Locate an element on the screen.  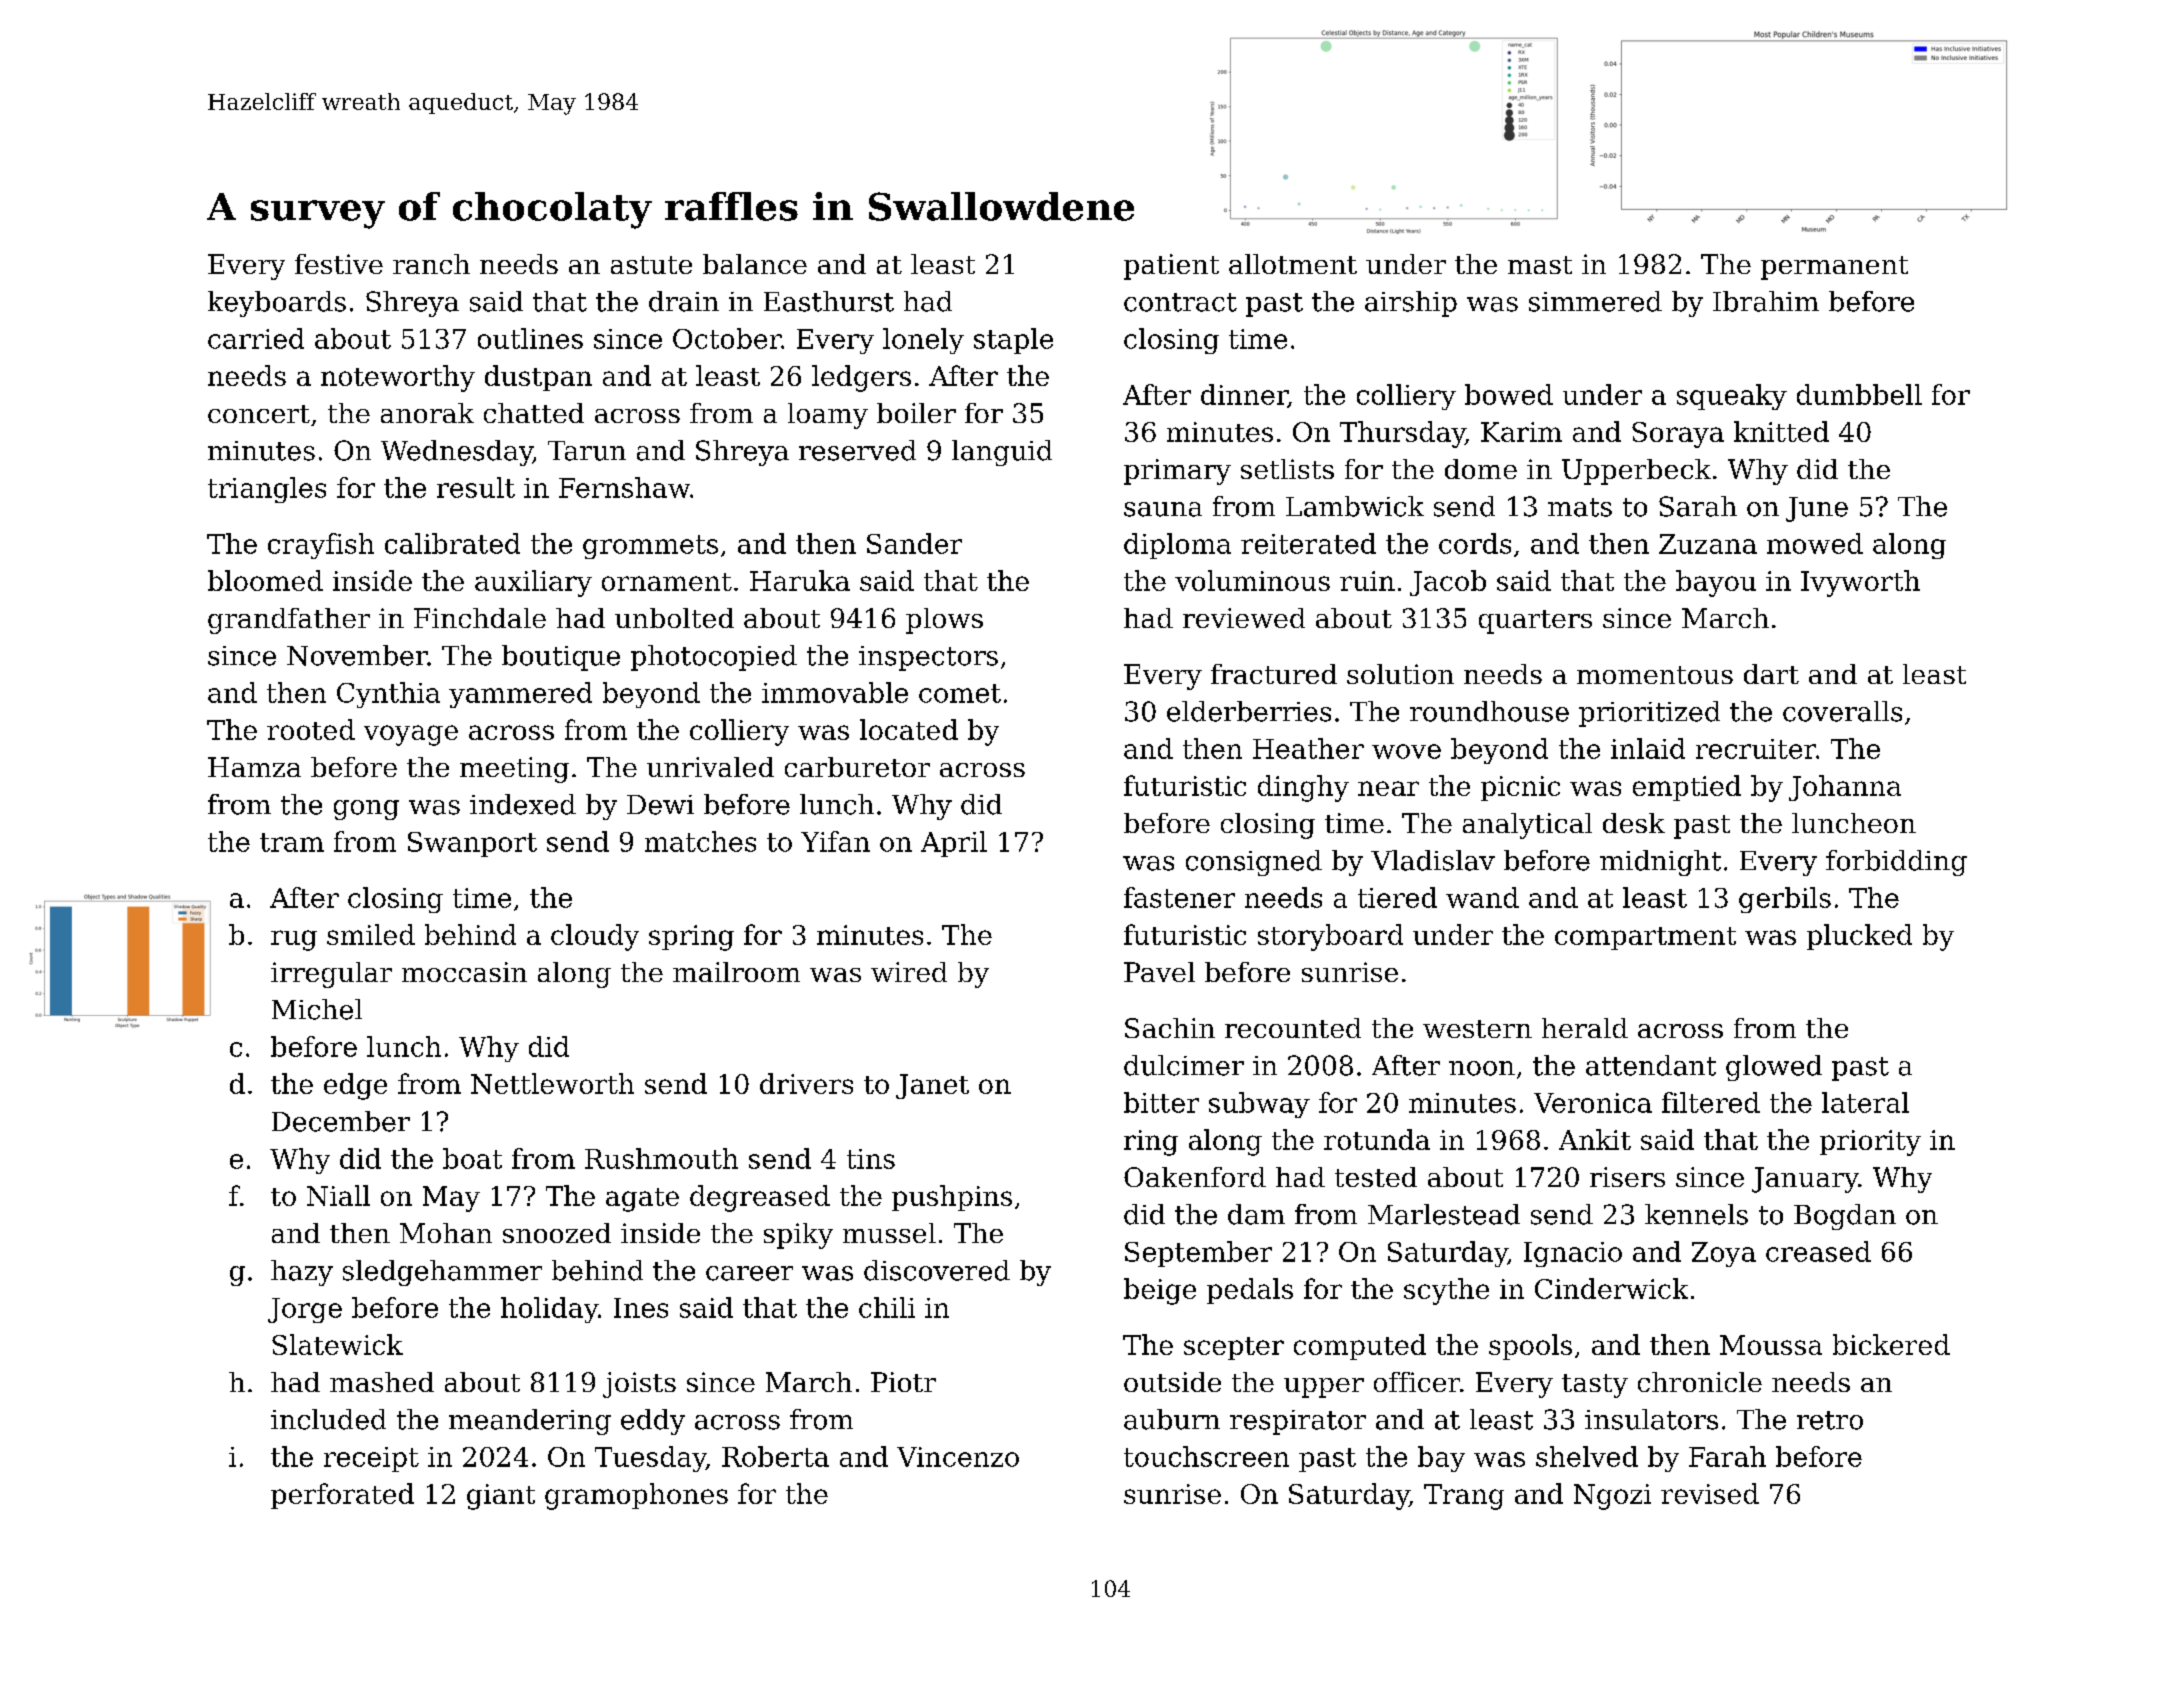
Niall is located at coordinates (338, 1195).
